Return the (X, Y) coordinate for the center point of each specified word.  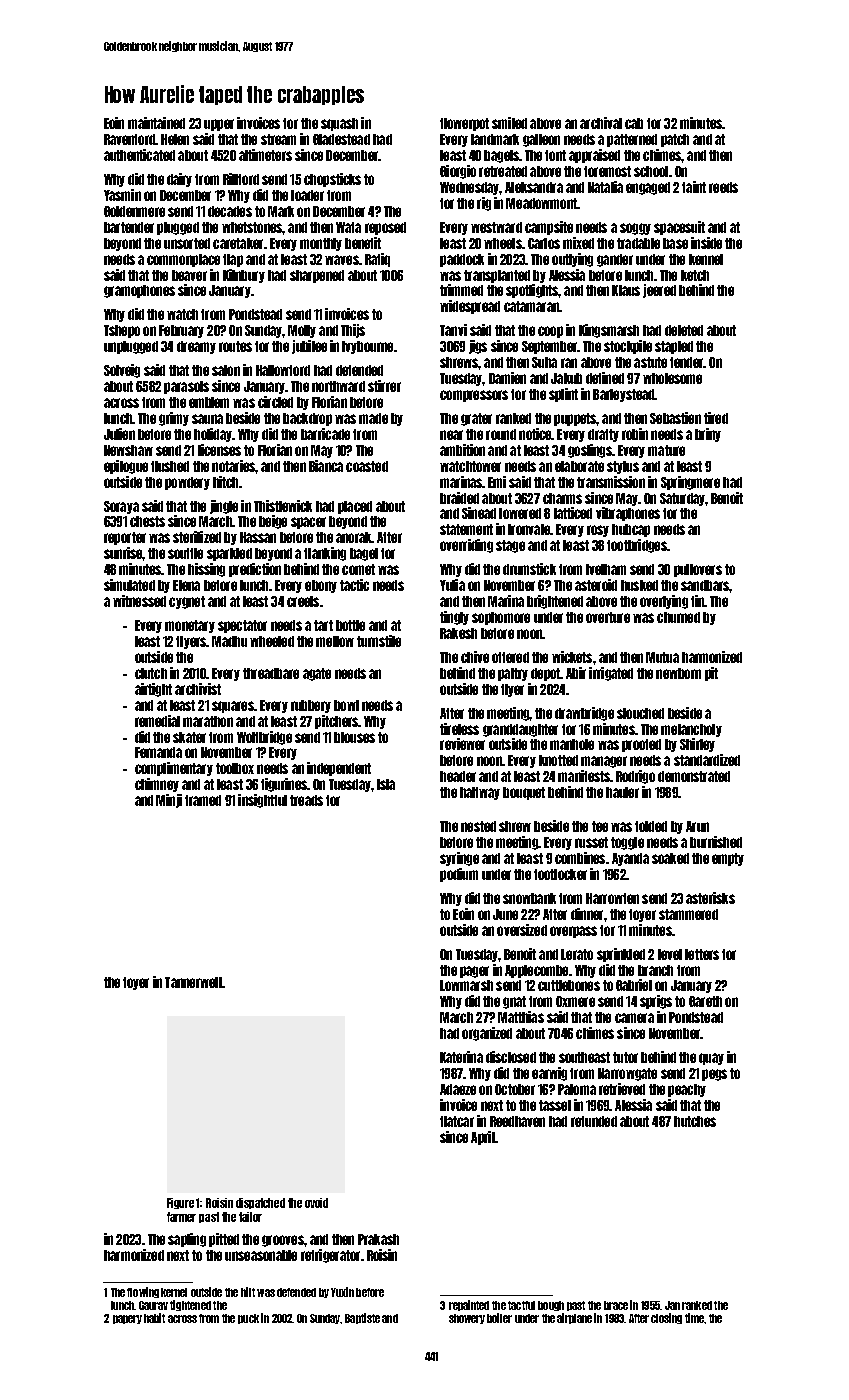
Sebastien (675, 418)
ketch (695, 275)
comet (358, 569)
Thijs (353, 331)
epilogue (126, 467)
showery (467, 1319)
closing (666, 1318)
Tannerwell (193, 982)
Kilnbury (244, 276)
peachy (687, 1090)
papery (127, 1319)
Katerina (461, 1057)
